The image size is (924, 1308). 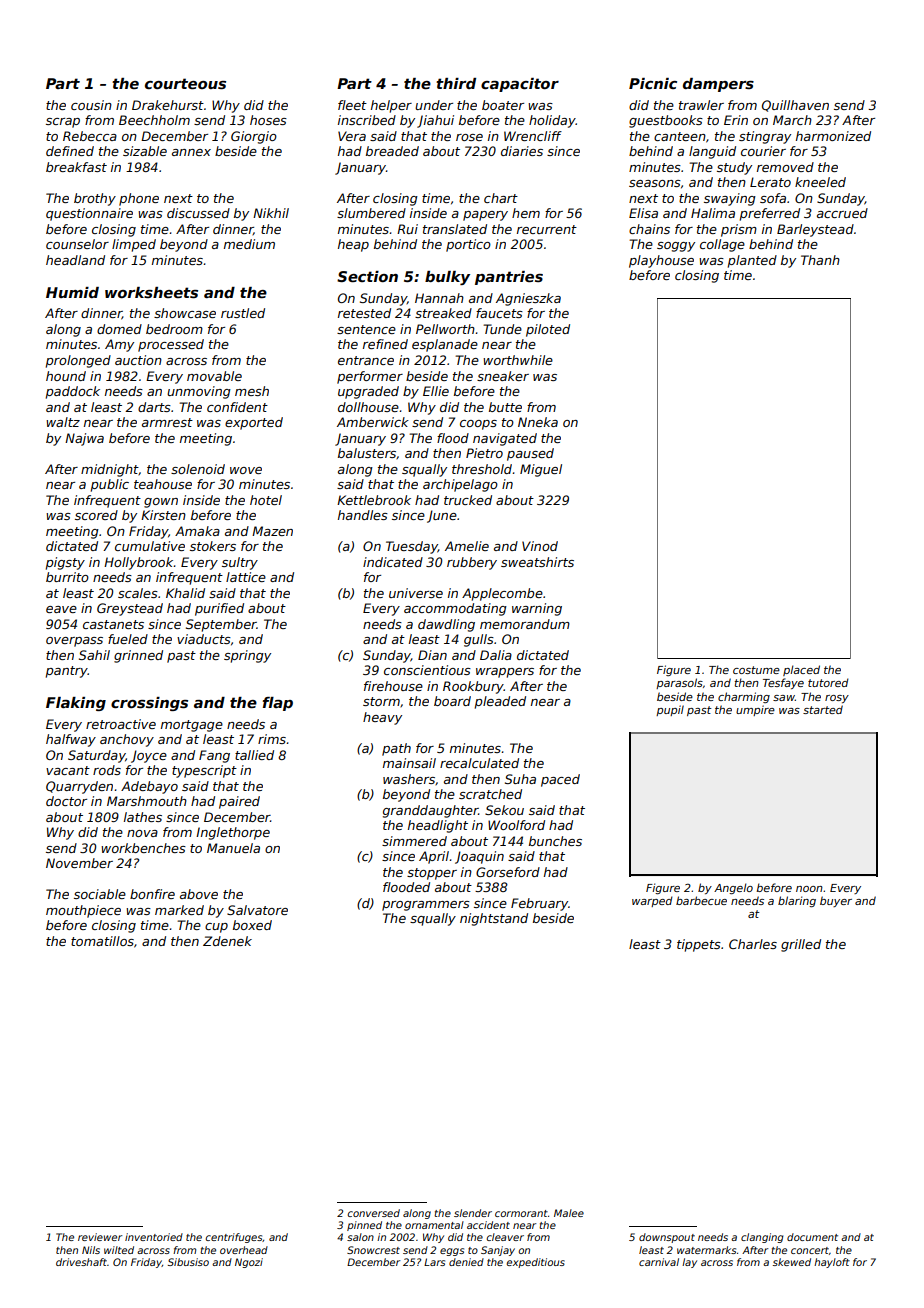 What do you see at coordinates (753, 944) in the page?
I see `Charles` at bounding box center [753, 944].
